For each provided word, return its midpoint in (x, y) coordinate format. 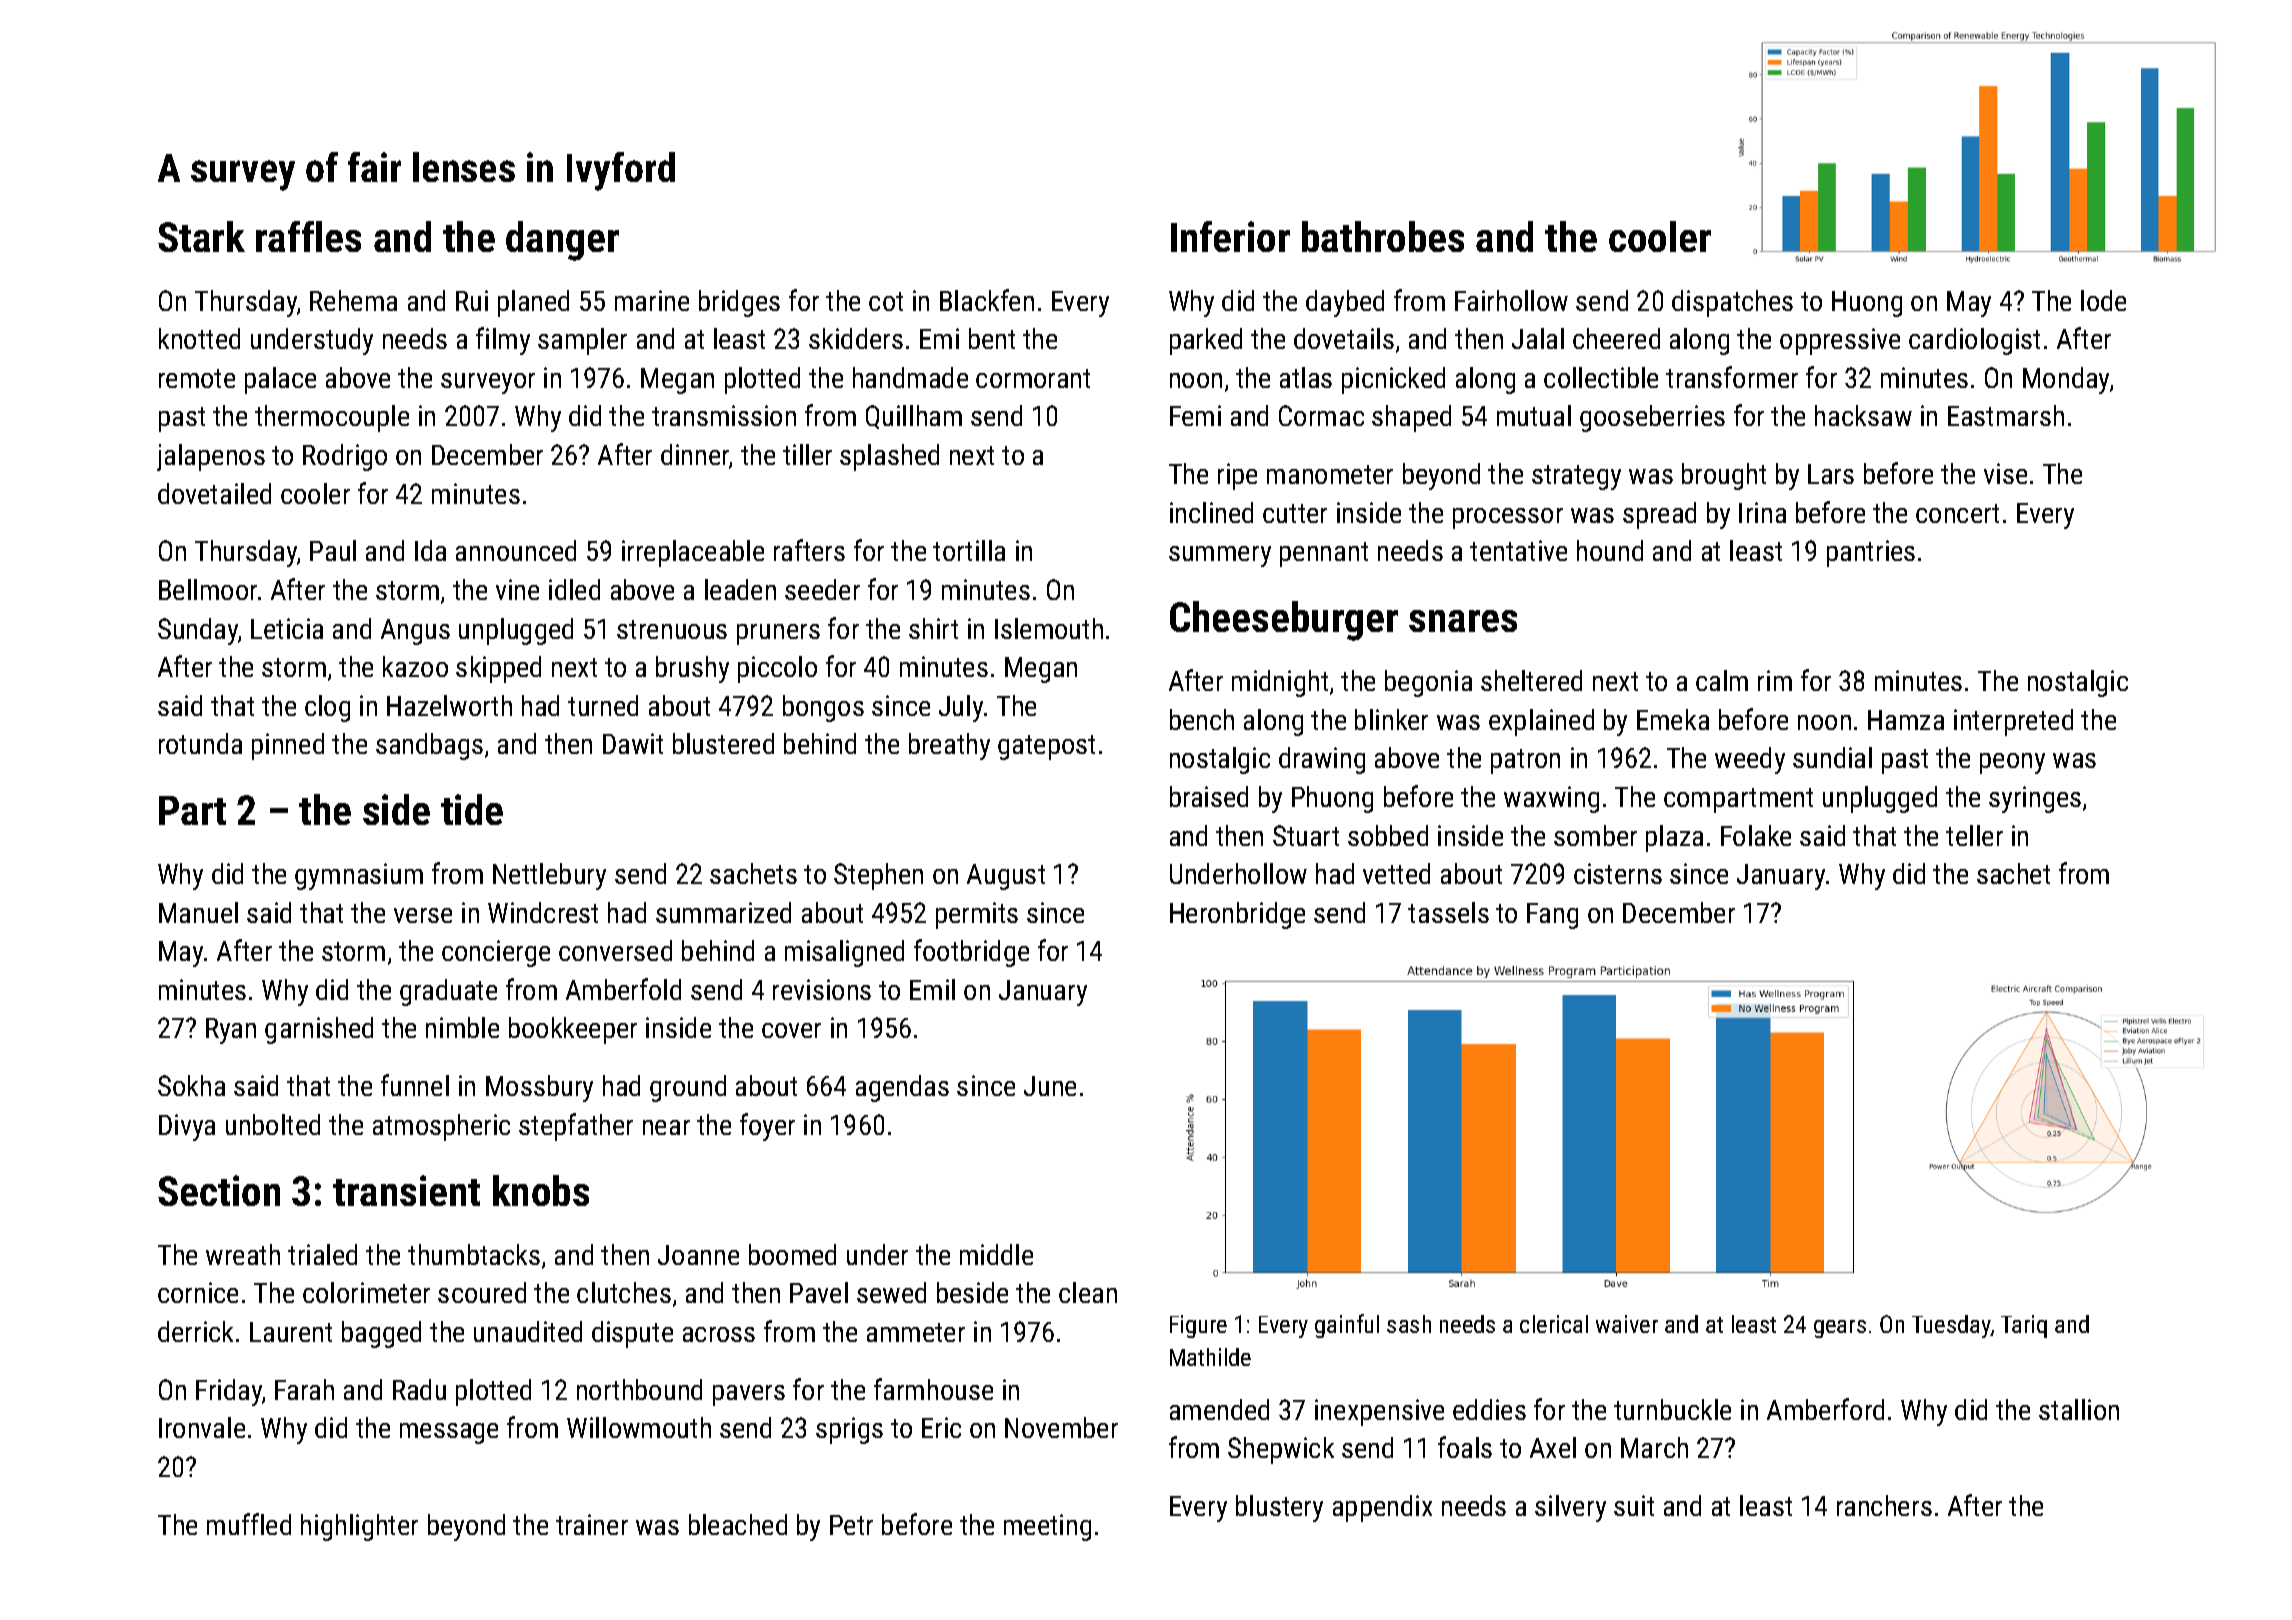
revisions (822, 989)
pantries (1871, 553)
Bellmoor (208, 589)
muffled (249, 1524)
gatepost (1046, 747)
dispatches (1732, 303)
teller (1974, 835)
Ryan (231, 1031)
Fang (1552, 916)
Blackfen (987, 300)
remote (197, 378)
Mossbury (539, 1088)
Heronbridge (1237, 915)
